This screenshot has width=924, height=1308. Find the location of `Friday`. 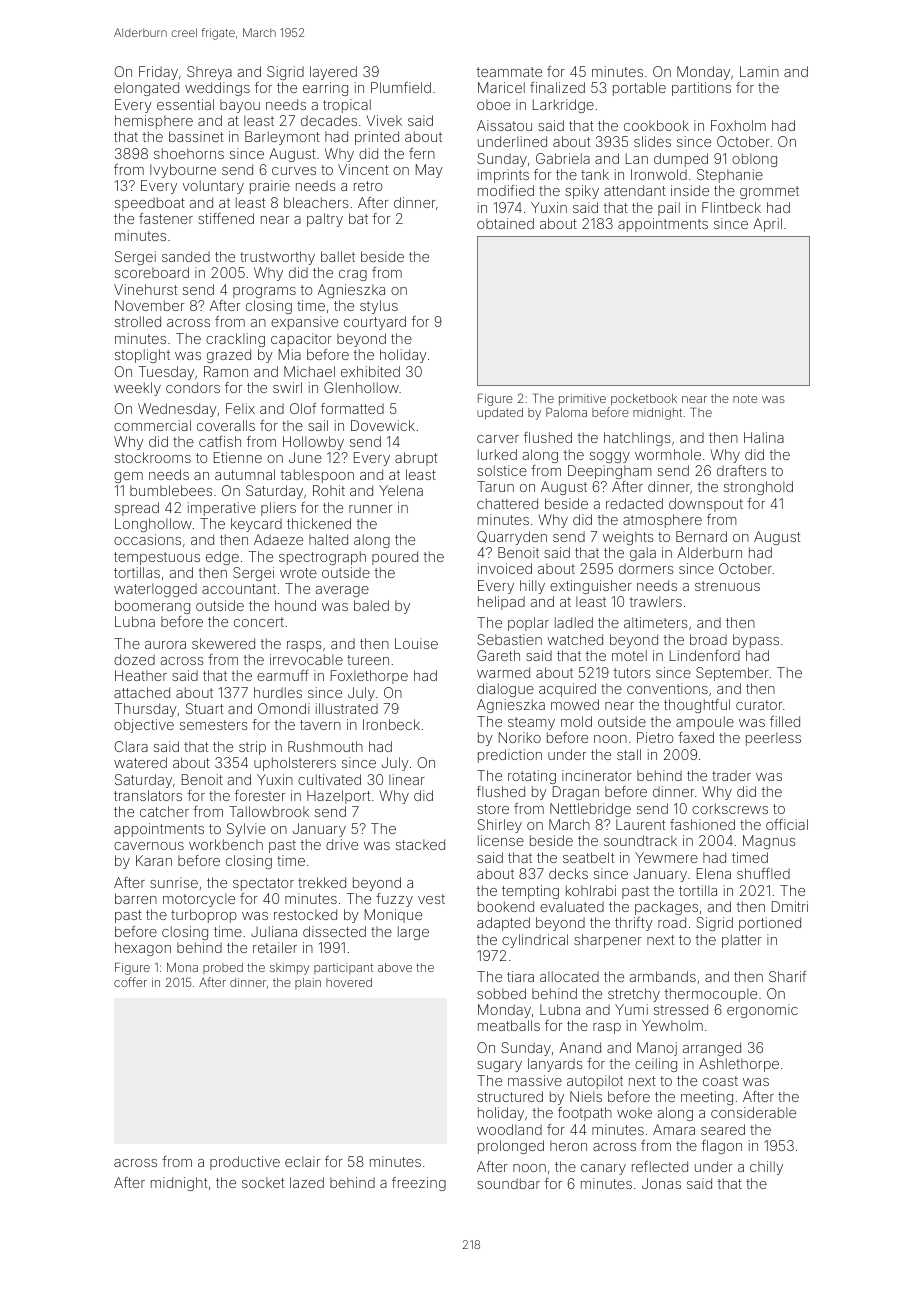

Friday is located at coordinates (158, 73).
